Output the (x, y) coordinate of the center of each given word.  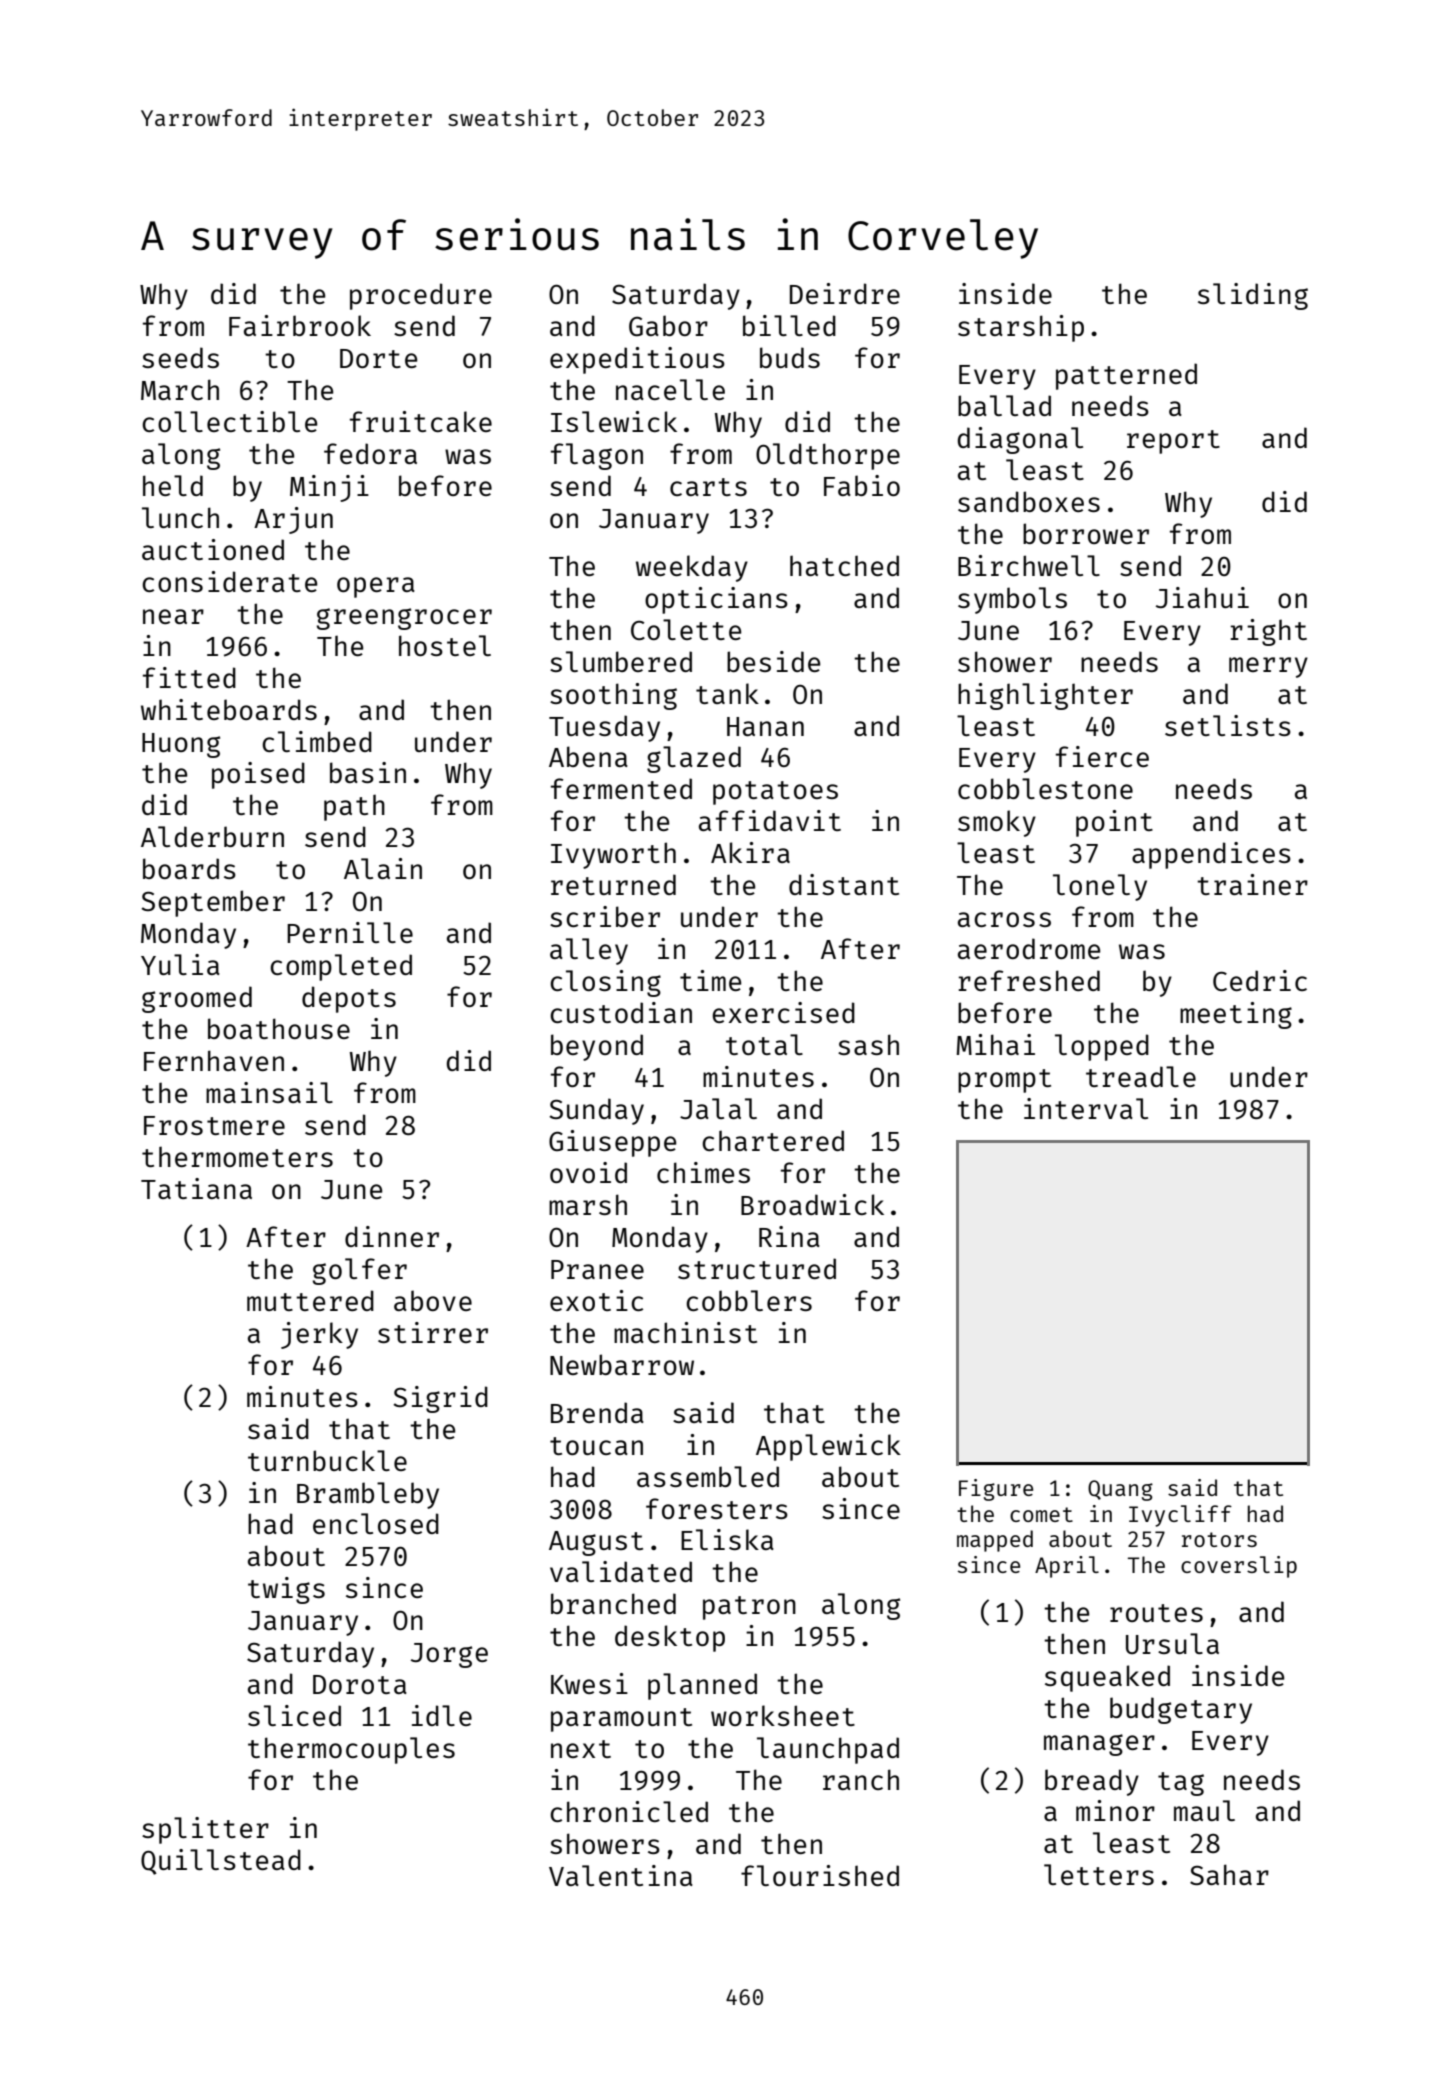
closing (605, 983)
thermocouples (351, 1750)
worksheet (783, 1715)
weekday (692, 568)
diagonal (1020, 440)
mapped (995, 1541)
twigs (286, 1590)
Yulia (180, 964)
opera (376, 587)
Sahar (1229, 1874)
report (1173, 442)
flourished (820, 1875)
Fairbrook (300, 325)
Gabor (668, 325)
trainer (1252, 884)
